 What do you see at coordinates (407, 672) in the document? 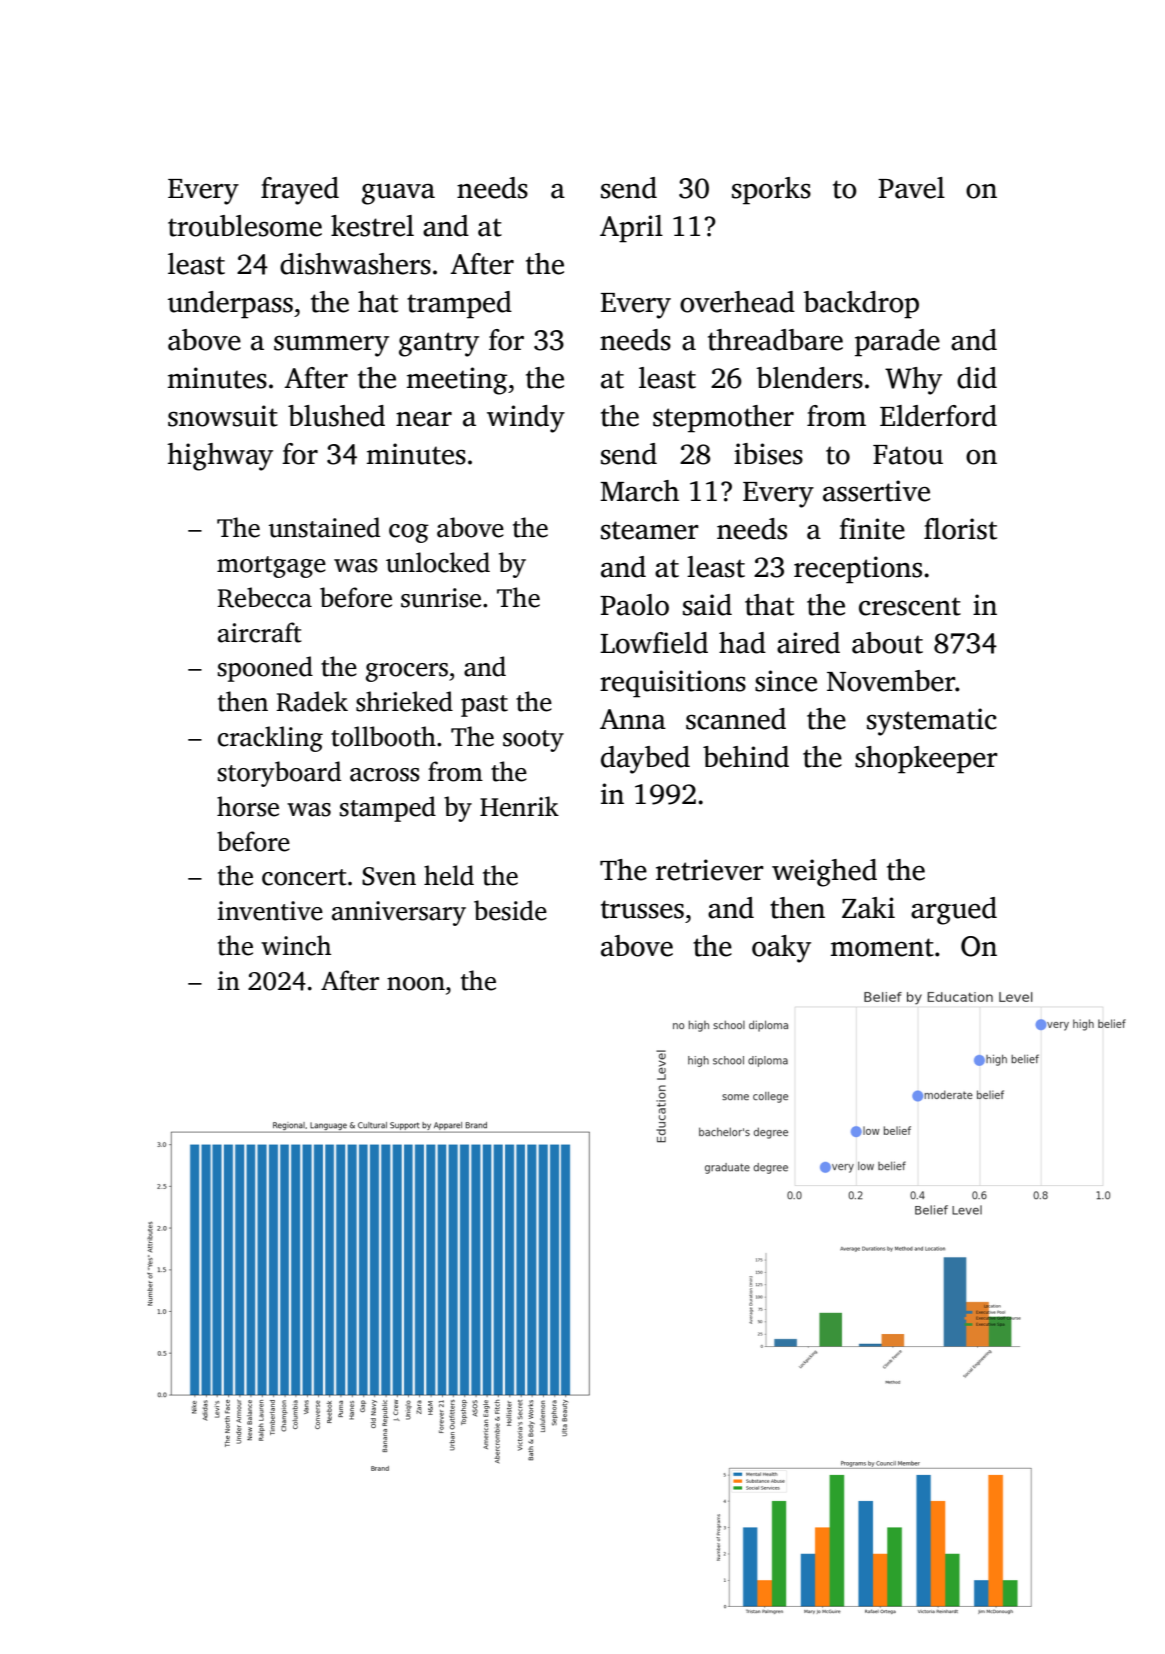
I see `grocers` at bounding box center [407, 672].
